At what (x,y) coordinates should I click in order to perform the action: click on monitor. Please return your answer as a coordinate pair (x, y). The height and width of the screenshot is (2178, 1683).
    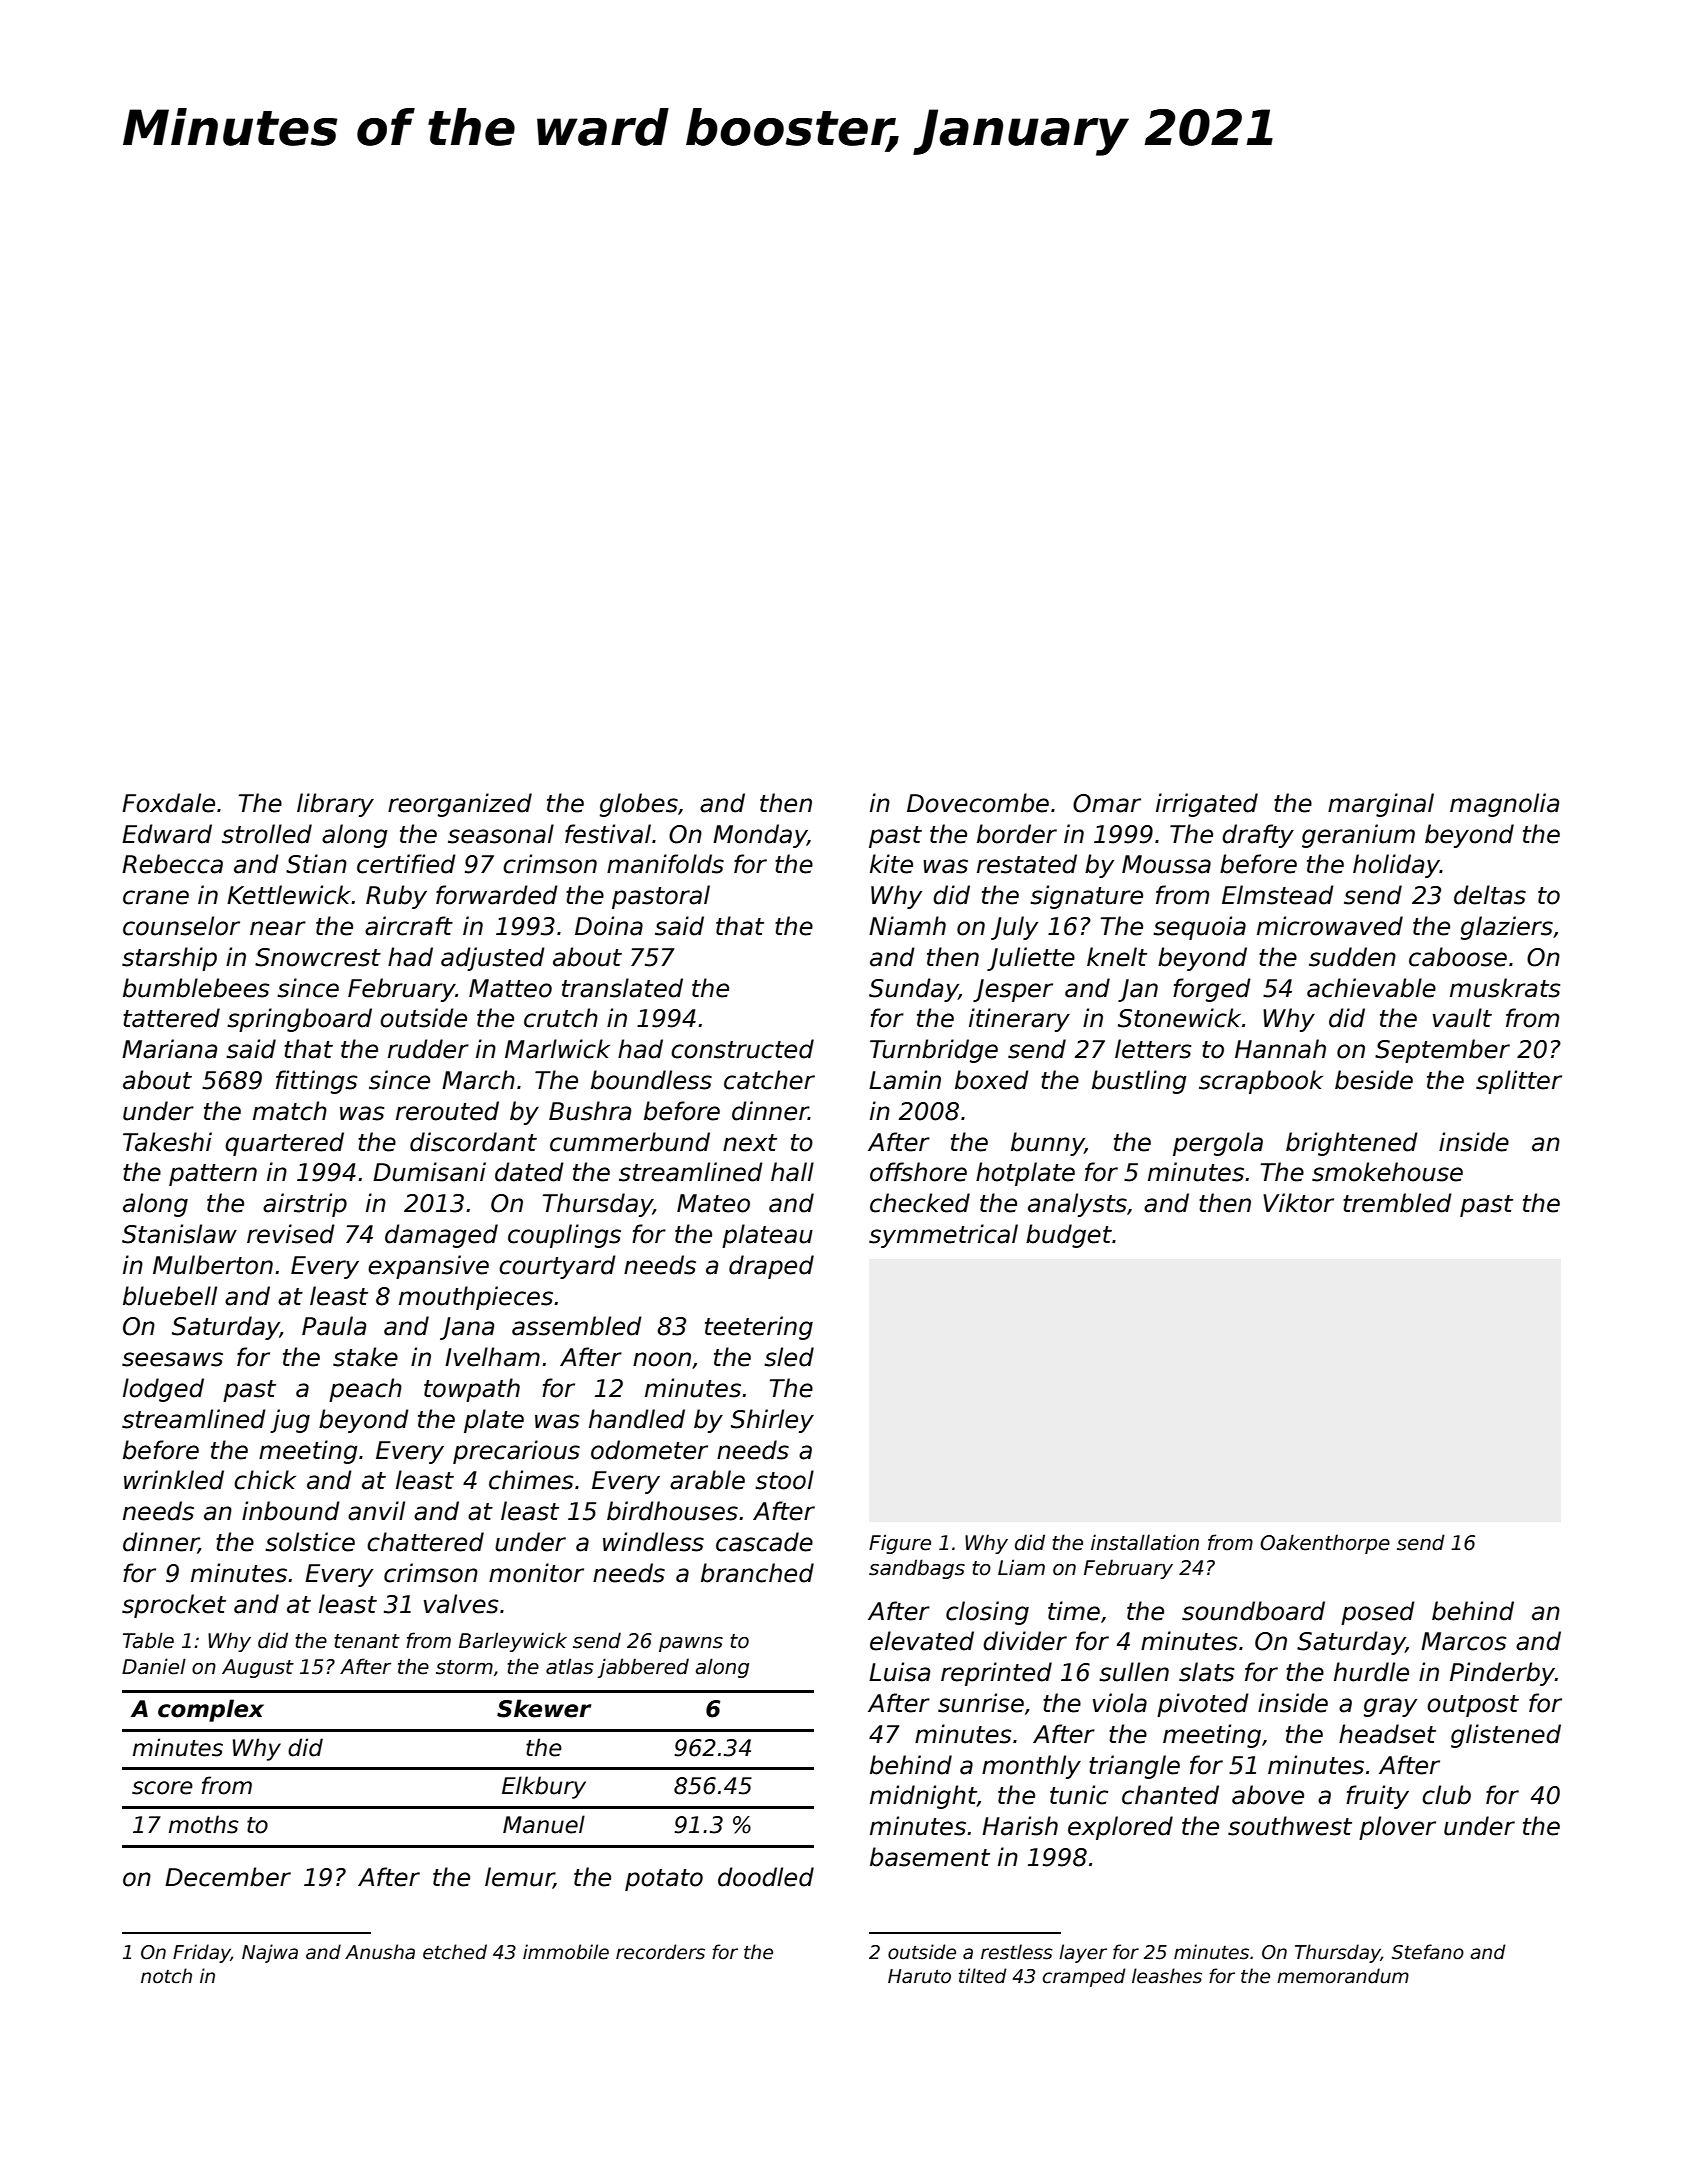
    Looking at the image, I should click on (536, 1573).
